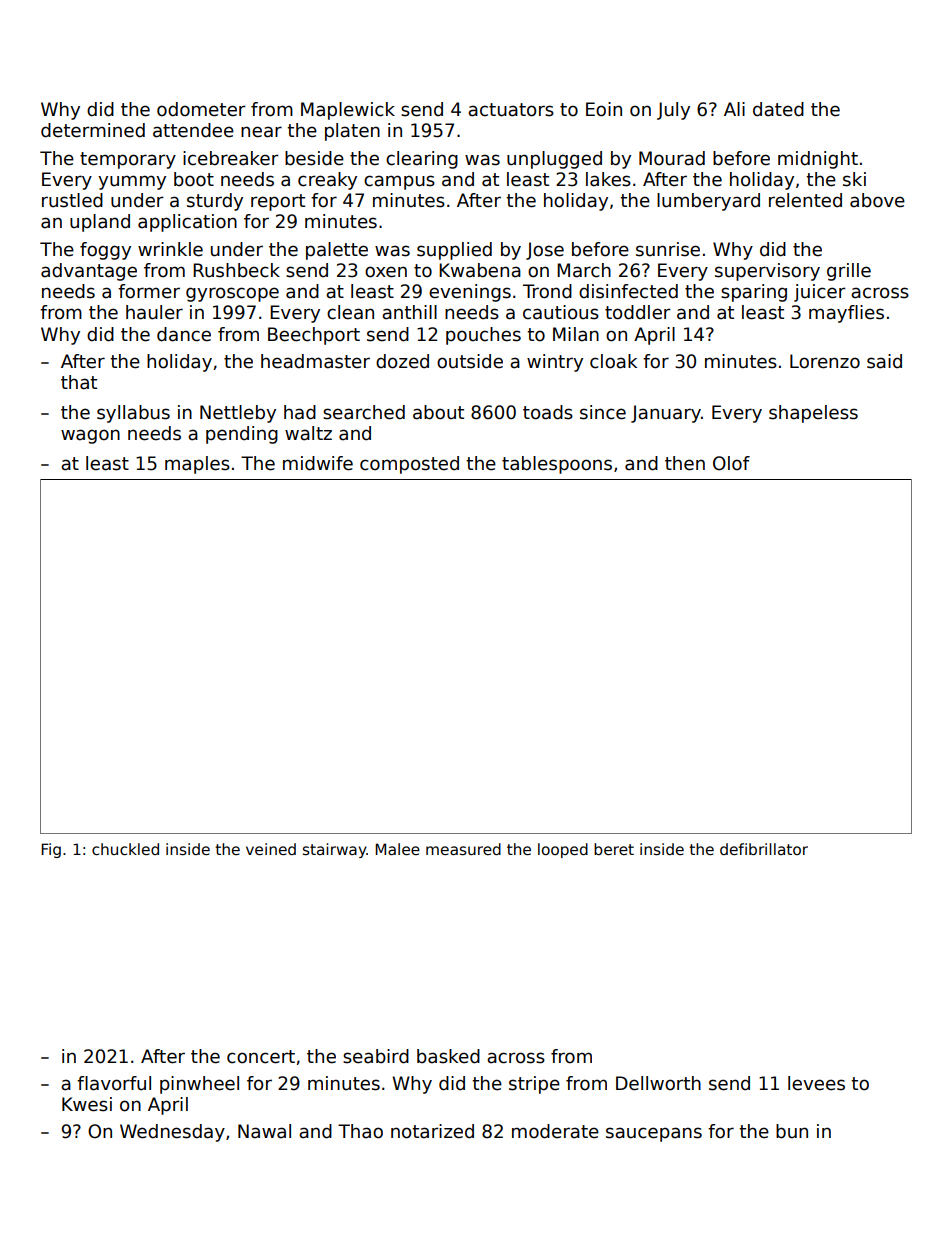  I want to click on advantage, so click(89, 272).
